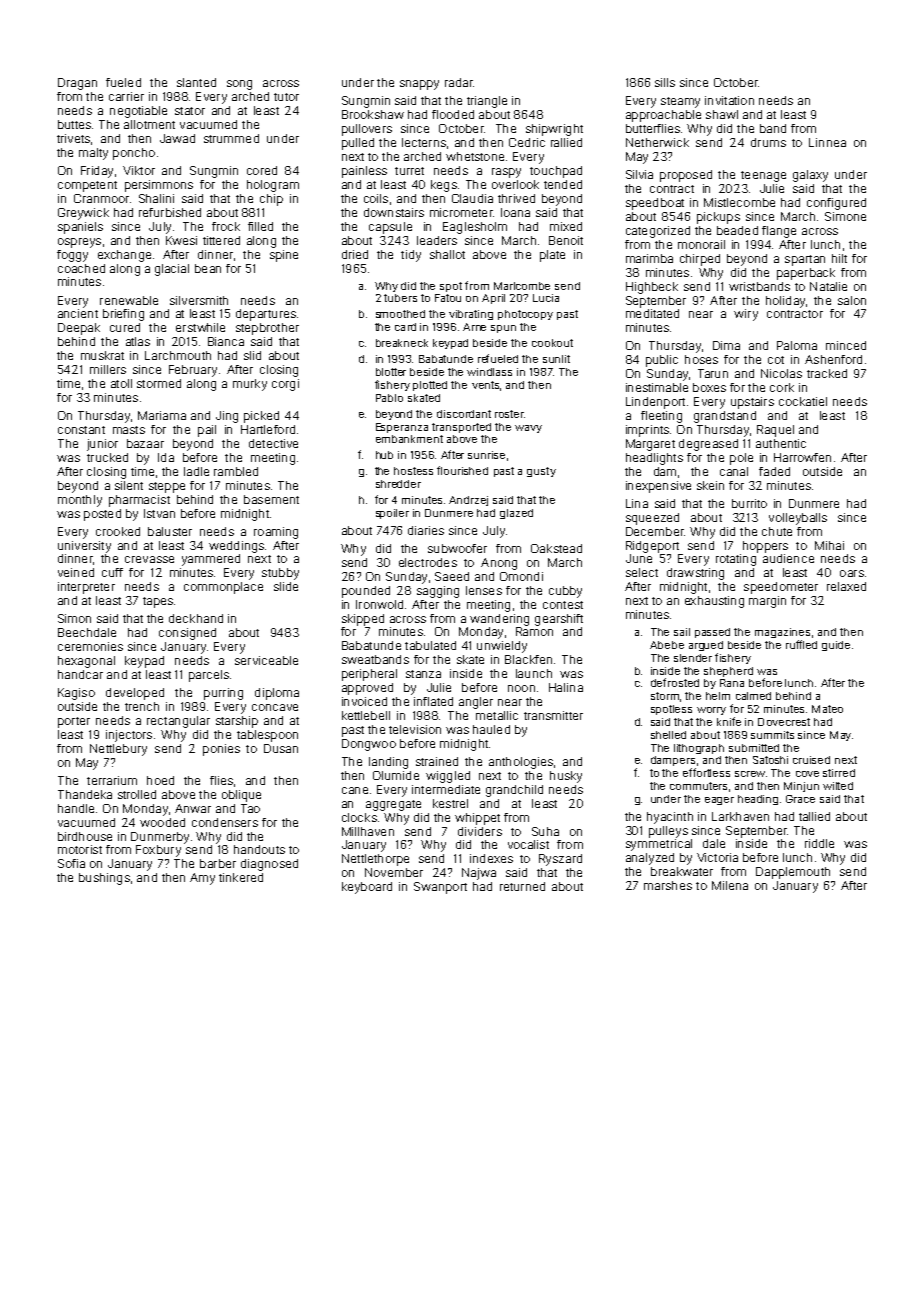  Describe the element at coordinates (104, 879) in the image. I see `bushings` at that location.
